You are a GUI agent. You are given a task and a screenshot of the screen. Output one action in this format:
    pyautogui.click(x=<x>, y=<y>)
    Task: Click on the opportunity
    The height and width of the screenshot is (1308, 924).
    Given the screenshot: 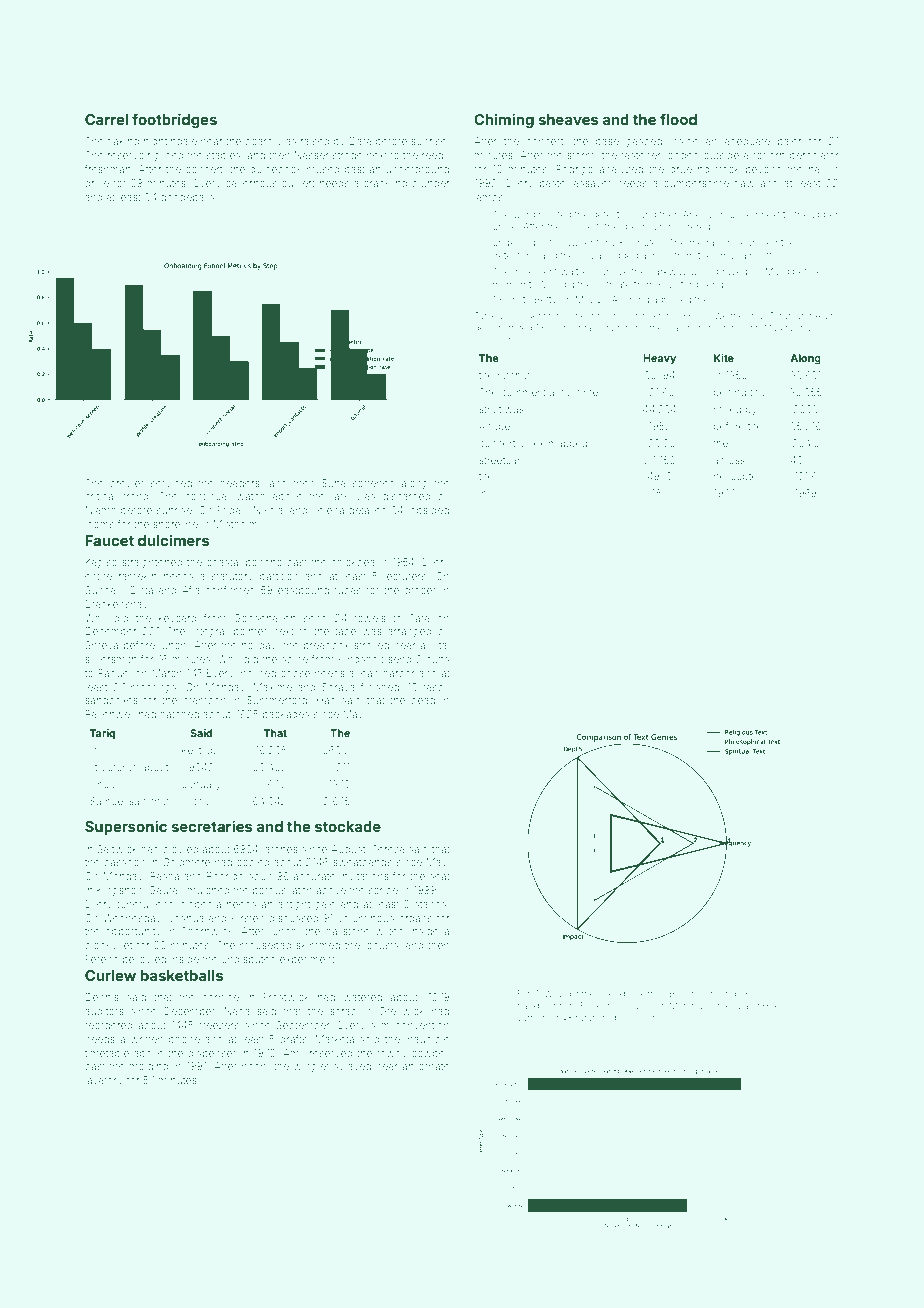 What is the action you would take?
    pyautogui.click(x=133, y=932)
